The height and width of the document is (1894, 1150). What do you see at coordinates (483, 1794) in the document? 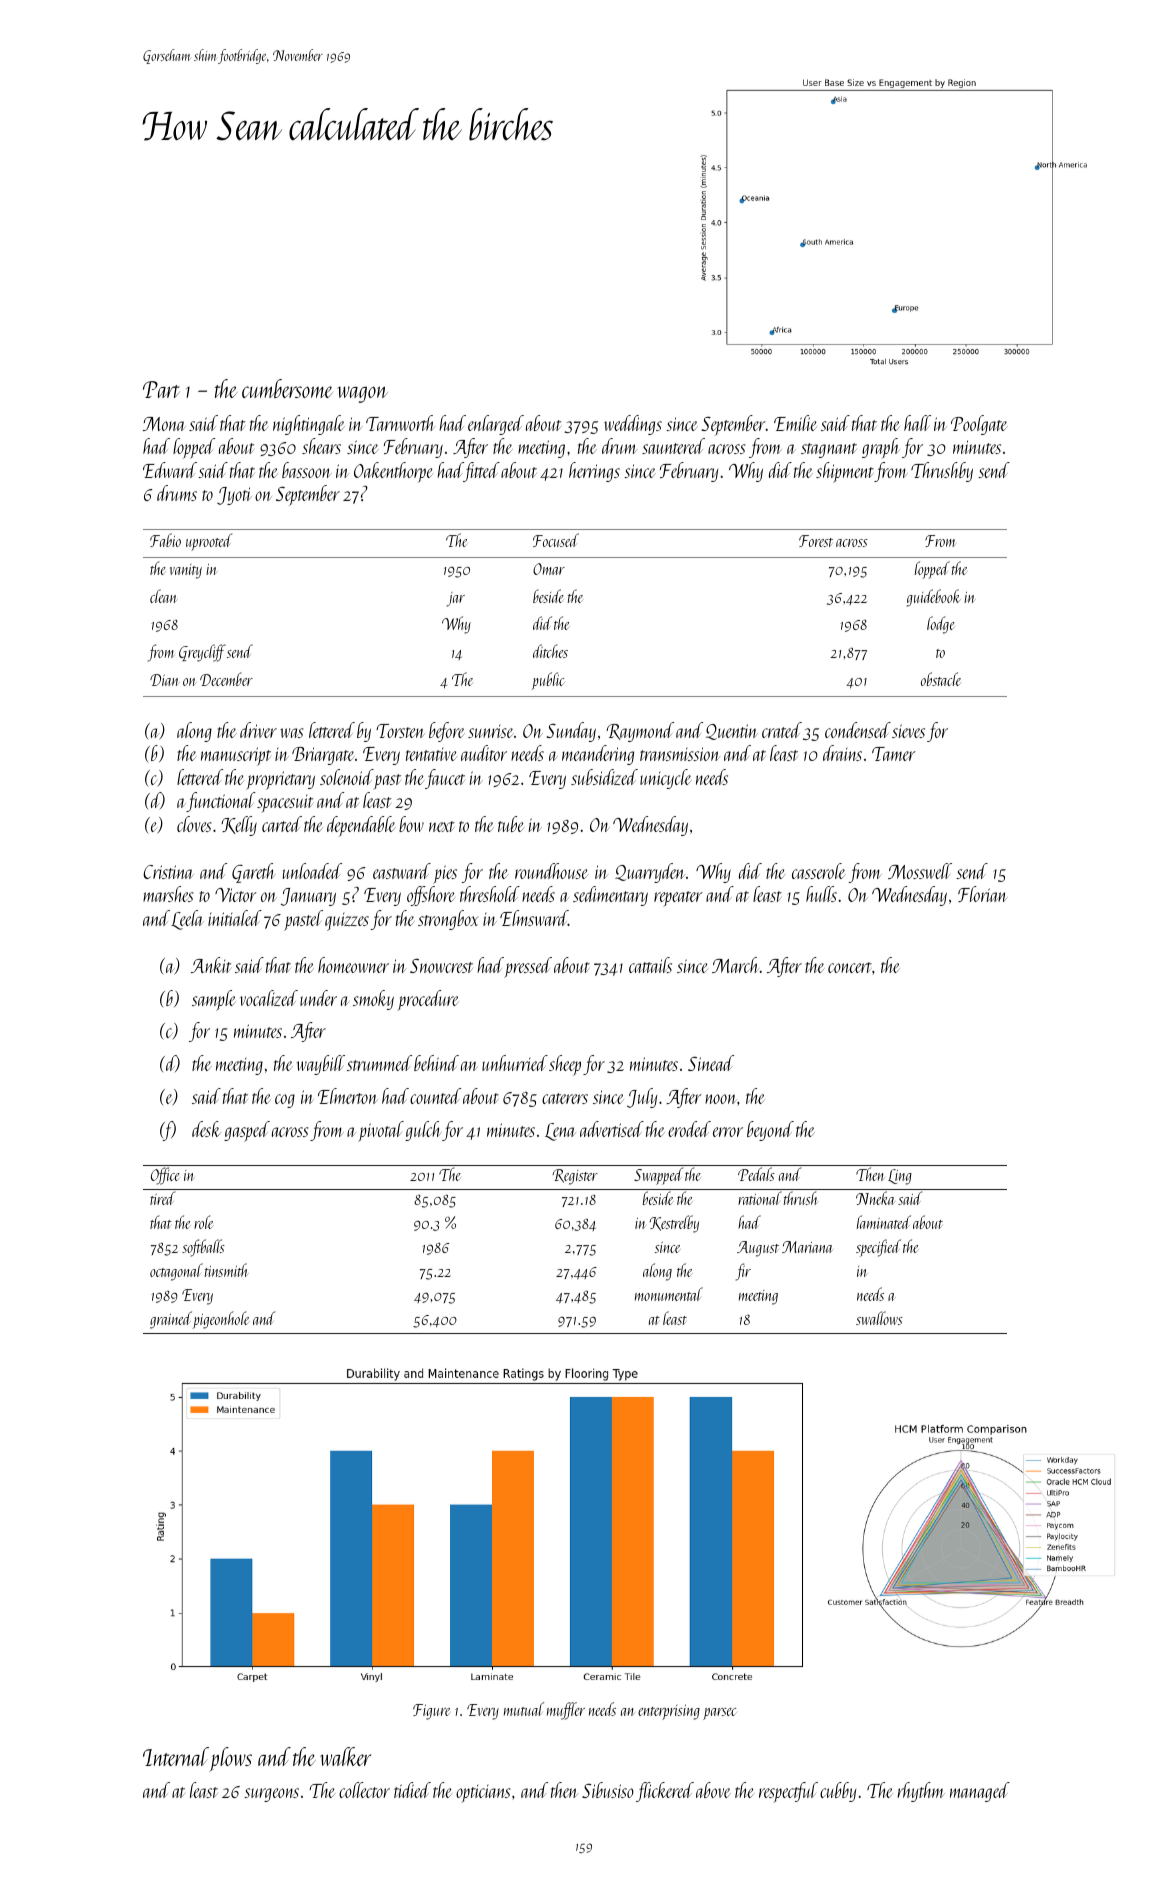
I see `opticians` at bounding box center [483, 1794].
